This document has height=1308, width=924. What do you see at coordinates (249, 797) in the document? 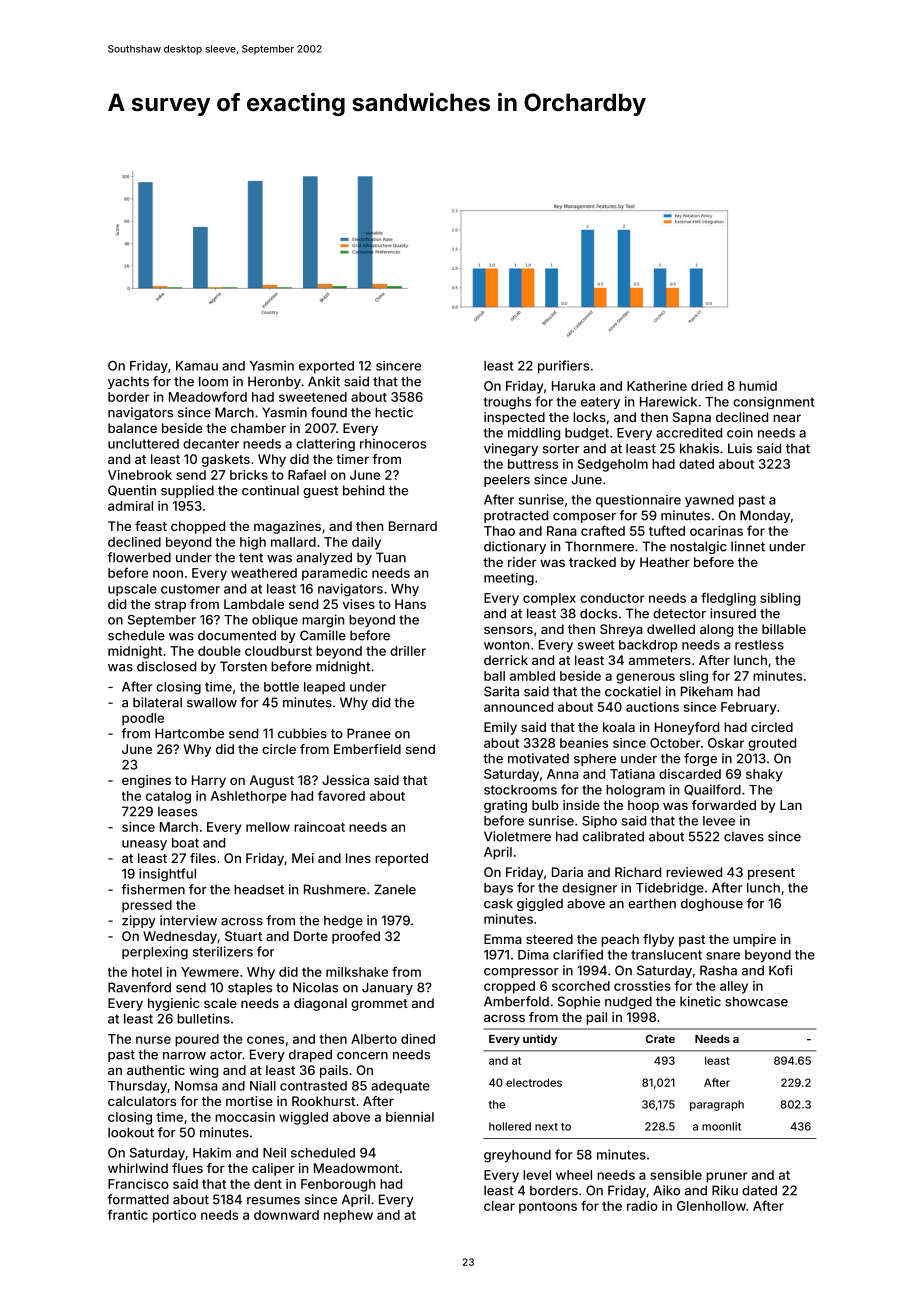
I see `Ashlethorpe` at bounding box center [249, 797].
